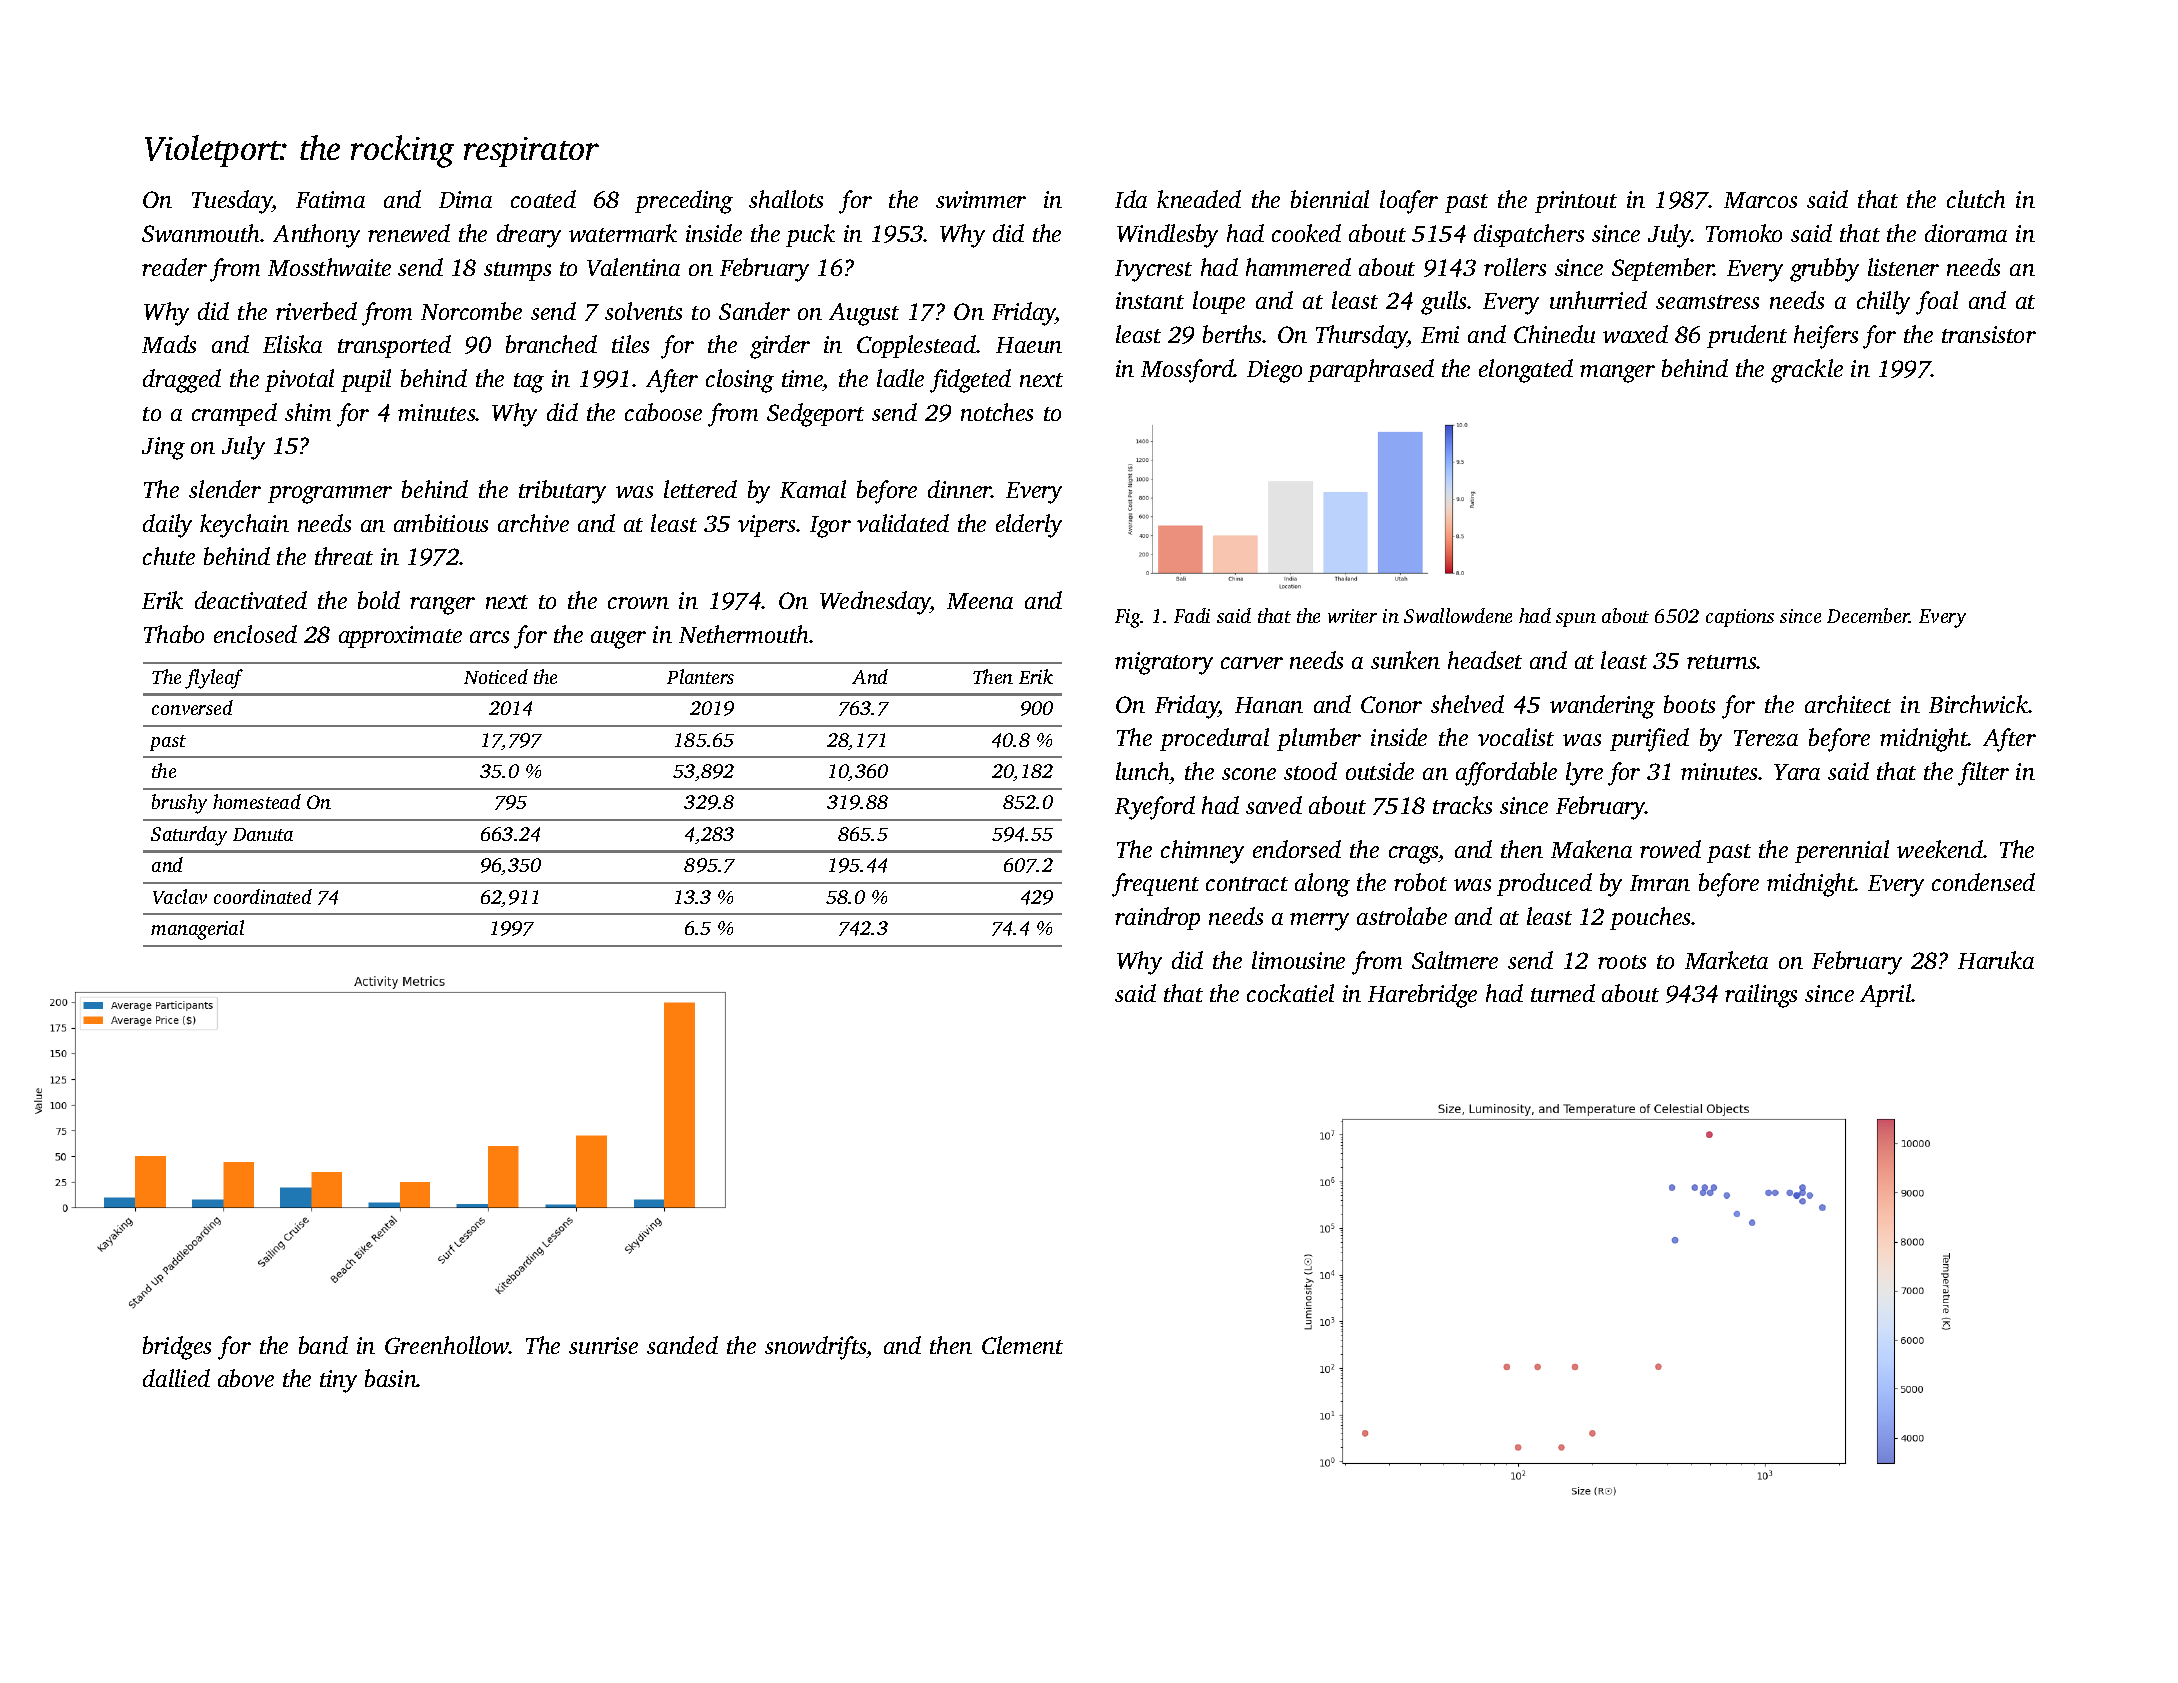 The height and width of the page is (1683, 2178). What do you see at coordinates (1029, 526) in the page?
I see `elderly` at bounding box center [1029, 526].
